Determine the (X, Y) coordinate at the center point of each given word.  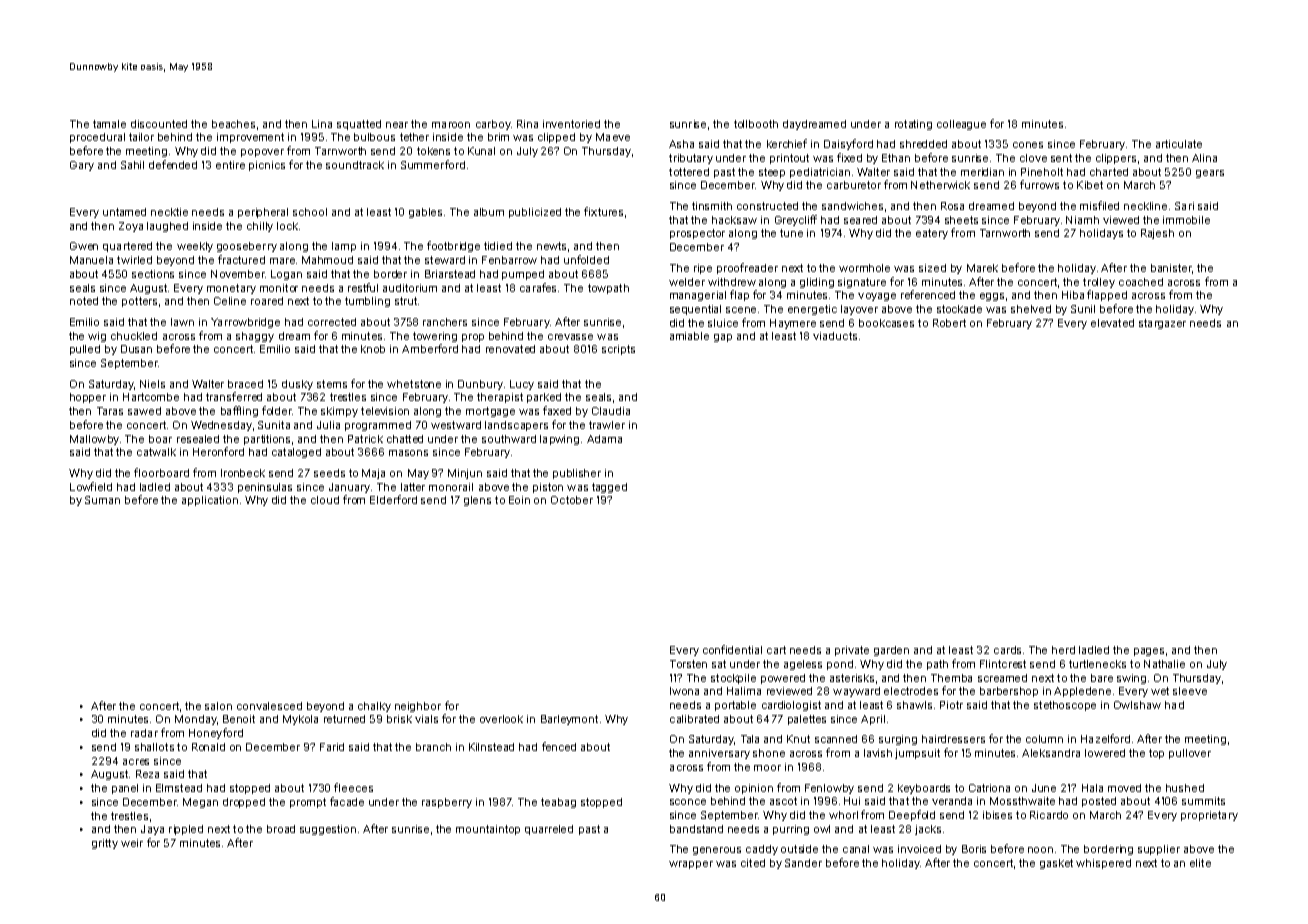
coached (1141, 282)
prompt (308, 803)
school (310, 212)
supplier (1159, 850)
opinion (754, 789)
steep (772, 173)
